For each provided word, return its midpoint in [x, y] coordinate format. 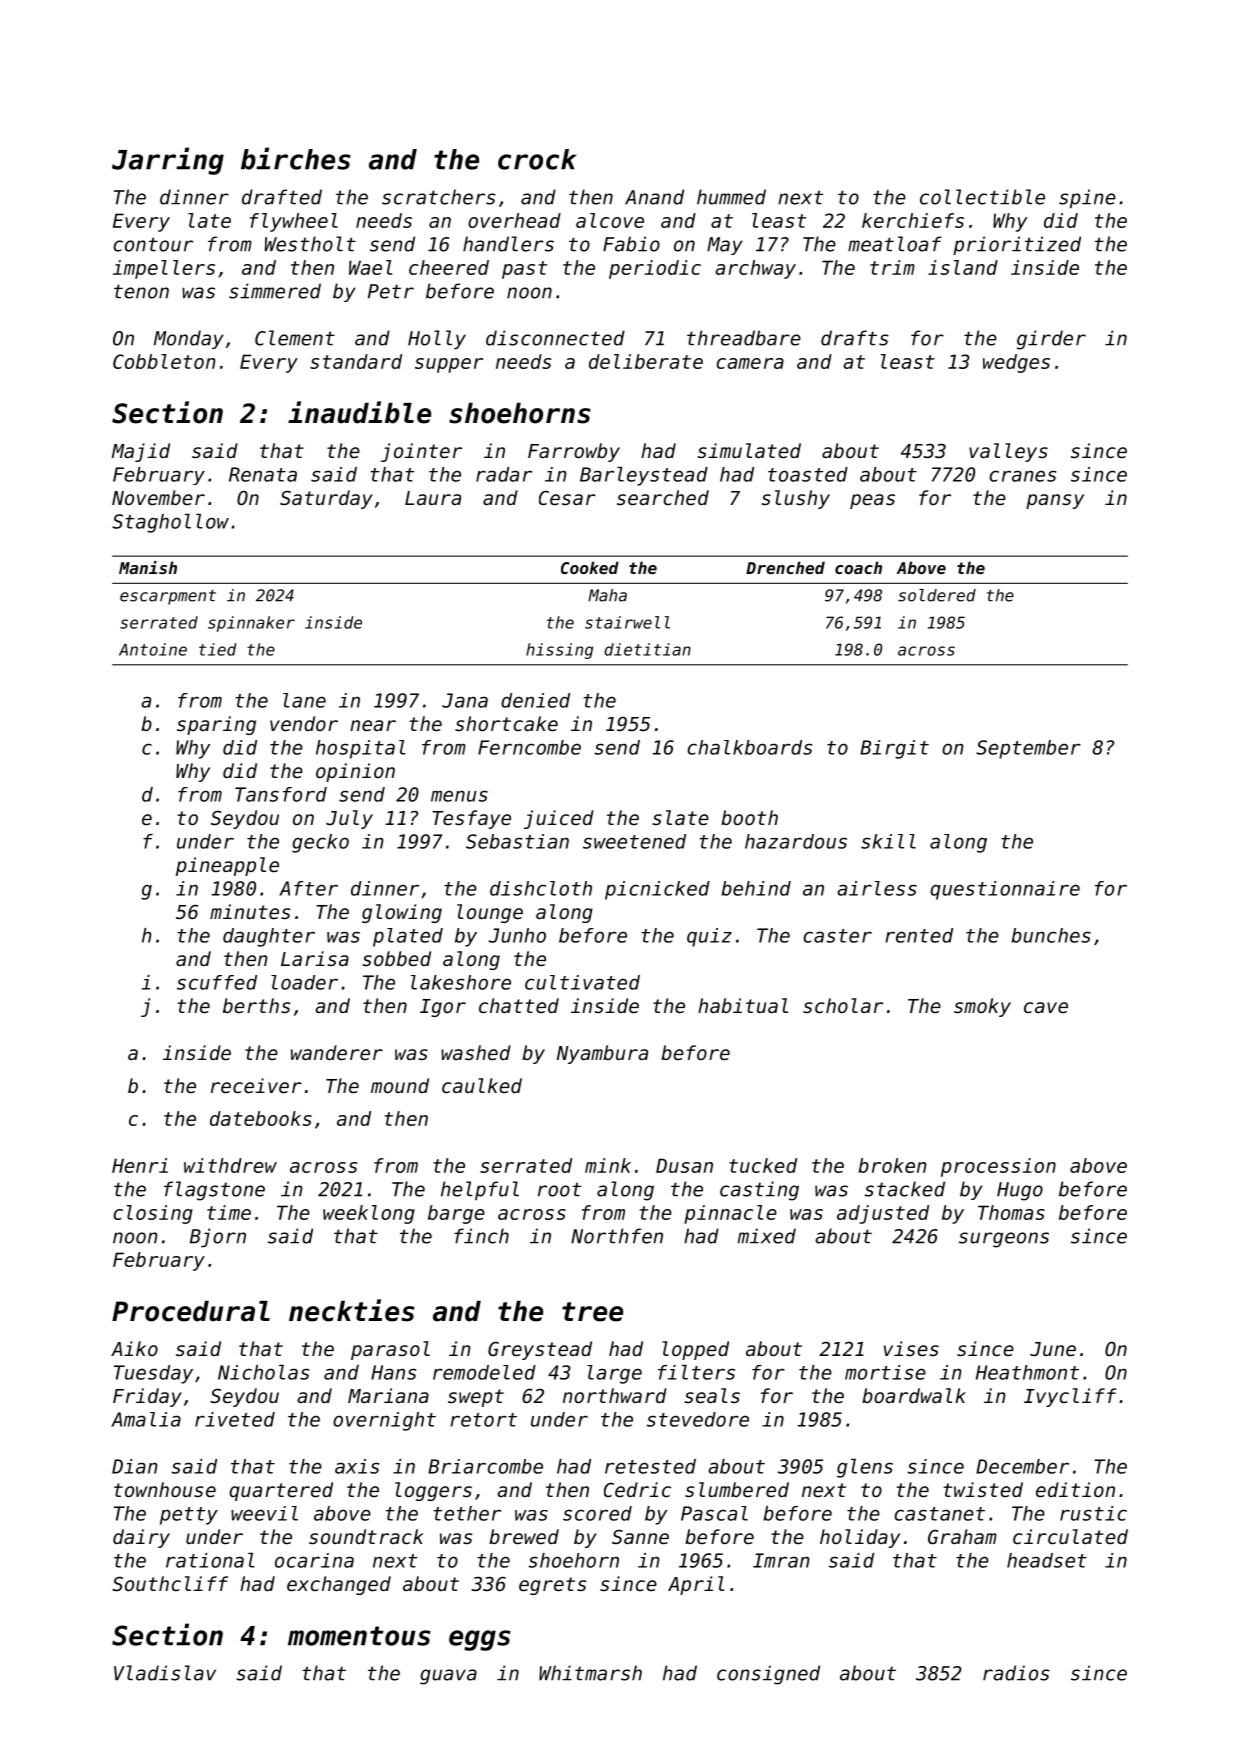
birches [296, 158]
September [1028, 749]
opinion [355, 772]
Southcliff [170, 1583]
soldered [937, 595]
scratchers [439, 197]
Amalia [146, 1419]
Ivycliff [1070, 1397]
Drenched [785, 567]
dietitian [647, 649]
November [158, 497]
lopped [695, 1350]
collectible [982, 197]
